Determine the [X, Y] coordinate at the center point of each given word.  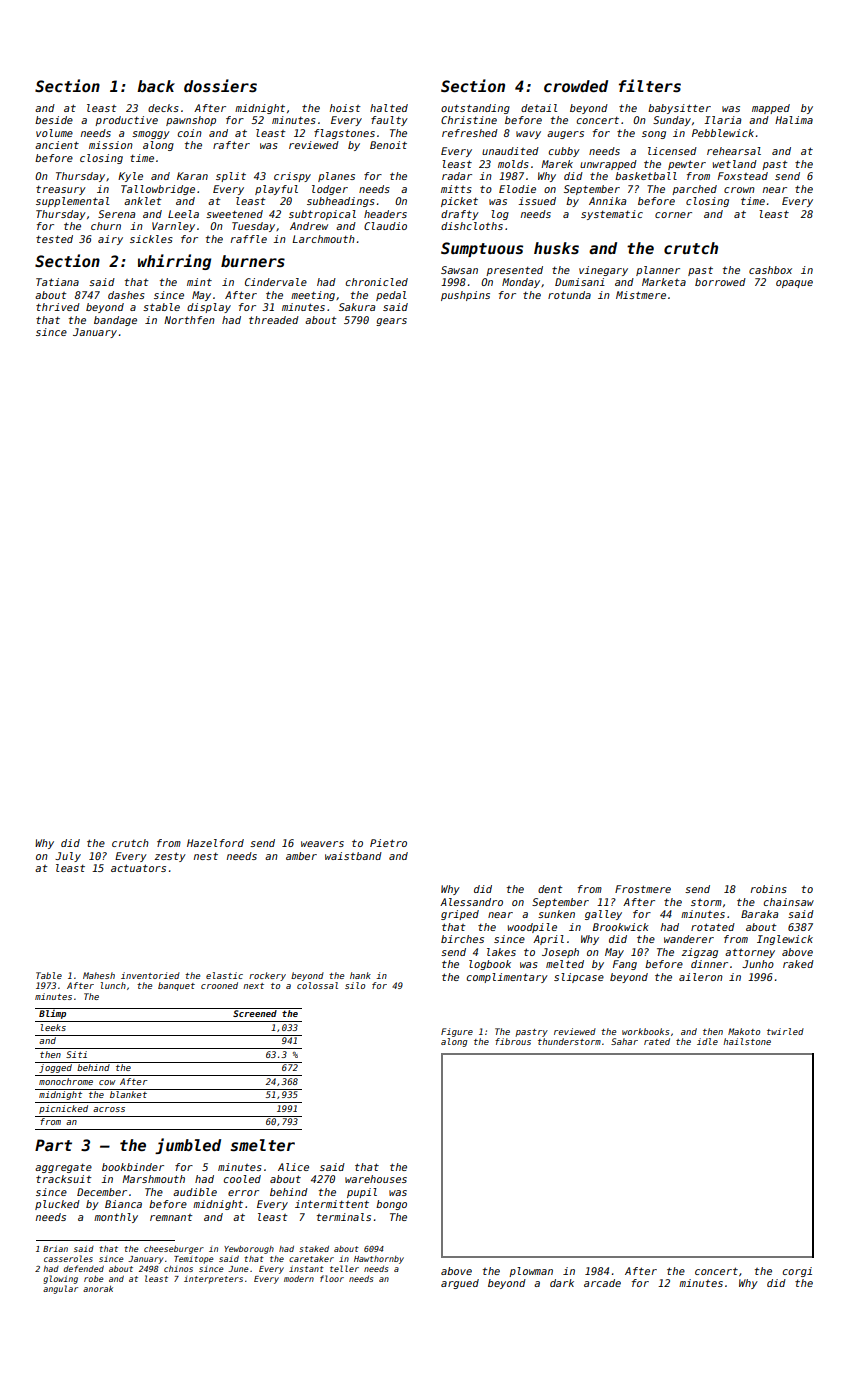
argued [460, 1284]
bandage [115, 321]
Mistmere [641, 295]
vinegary [603, 271]
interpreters [213, 1280]
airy [110, 240]
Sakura [357, 307]
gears [391, 322]
